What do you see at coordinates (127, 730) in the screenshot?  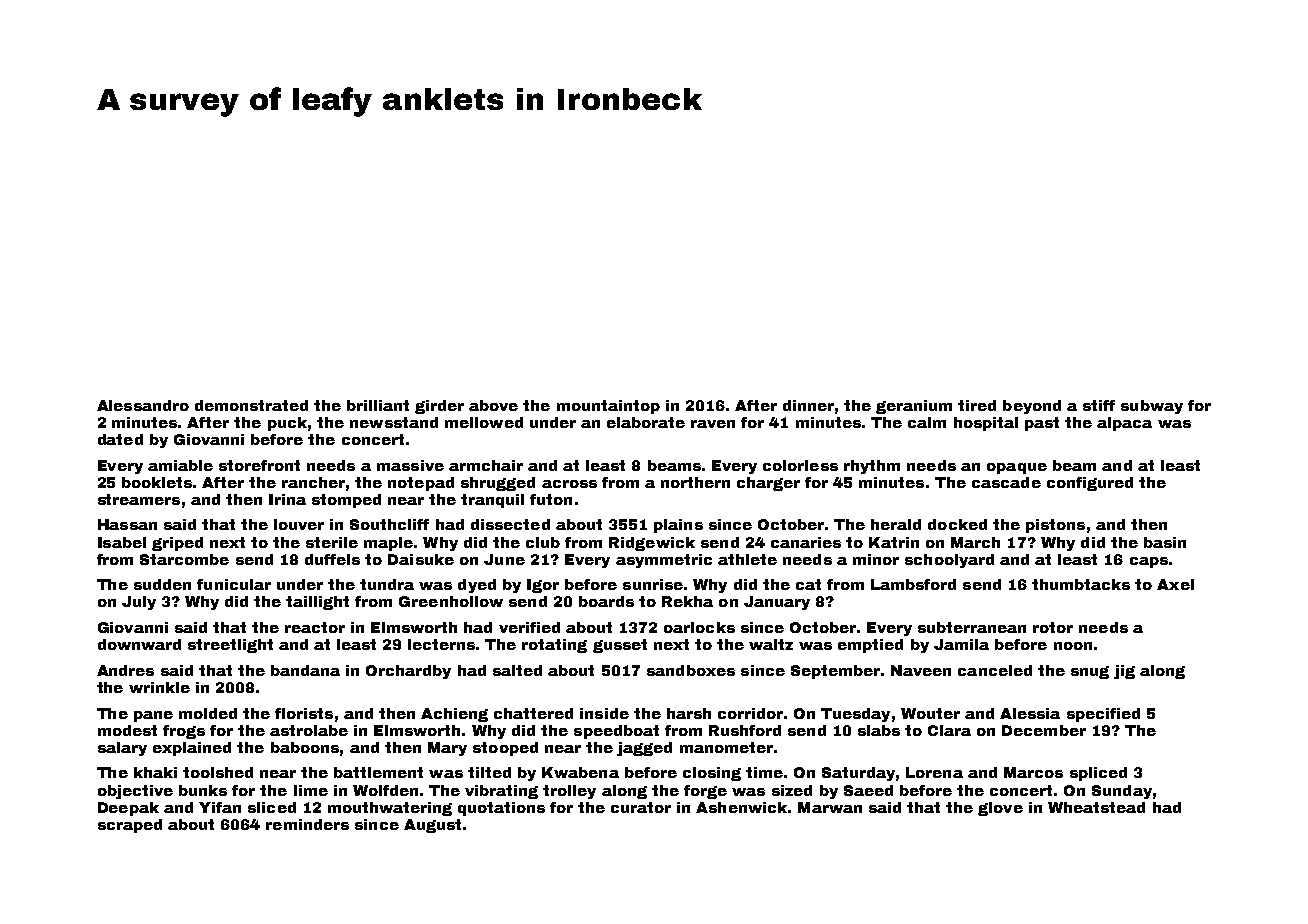 I see `modest` at bounding box center [127, 730].
